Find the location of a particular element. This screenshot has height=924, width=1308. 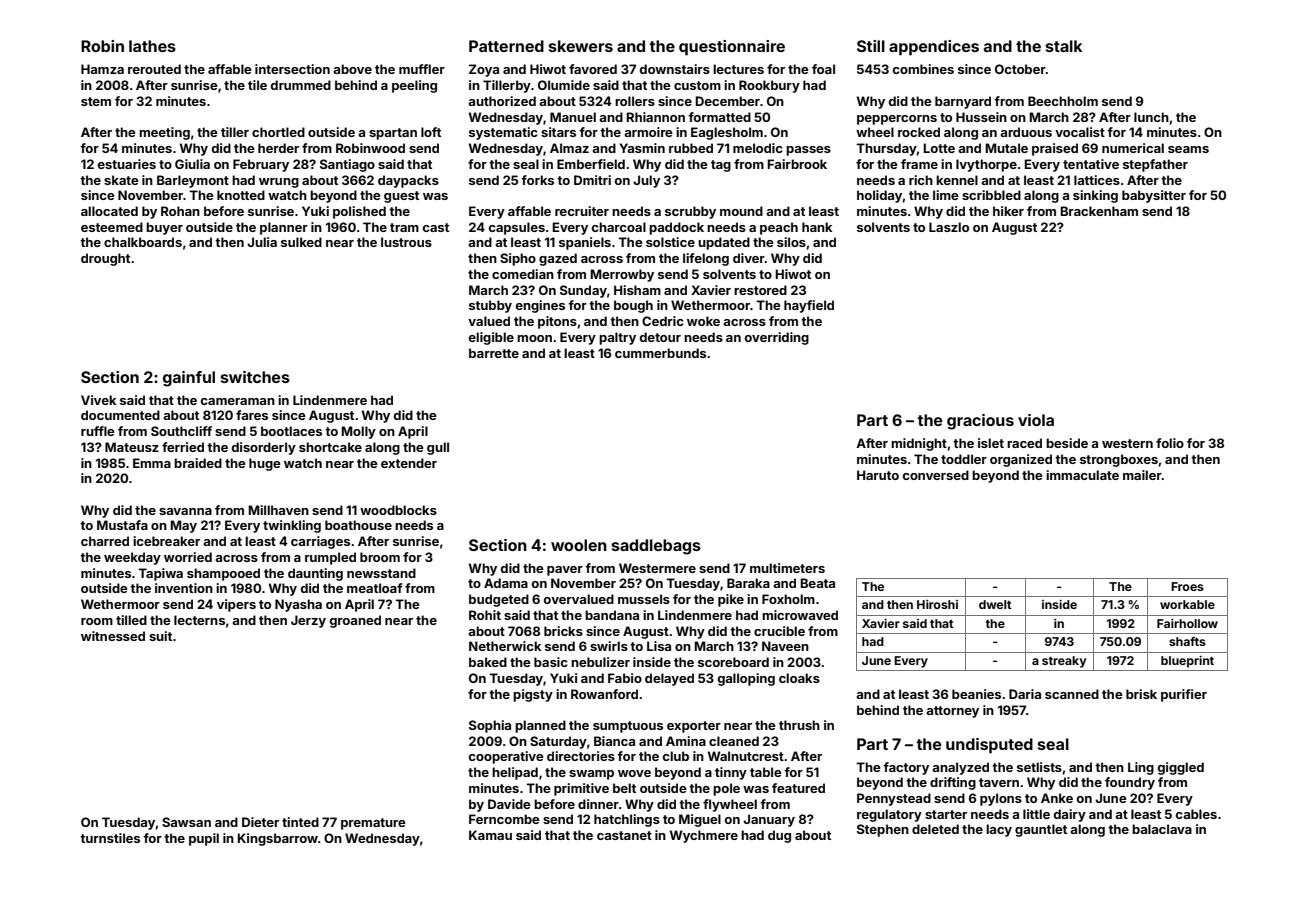

above is located at coordinates (352, 69).
